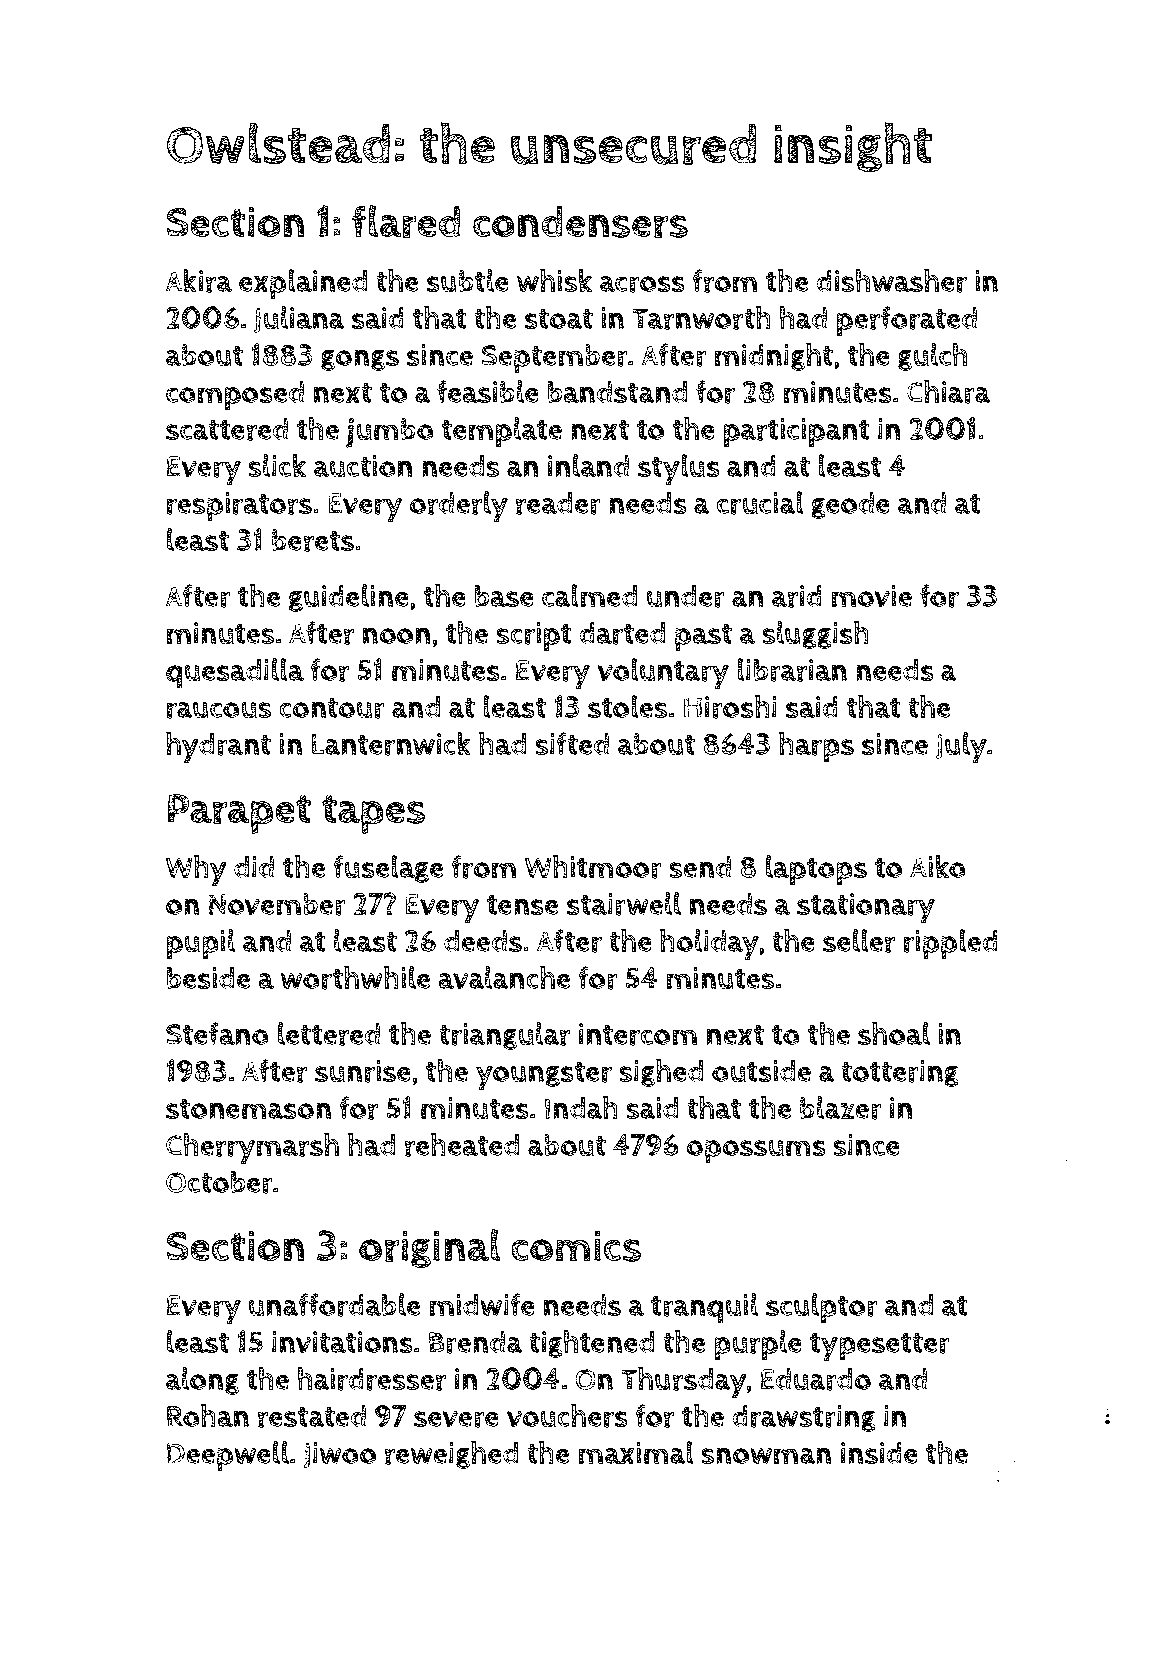  Describe the element at coordinates (373, 814) in the document. I see `tapes` at that location.
